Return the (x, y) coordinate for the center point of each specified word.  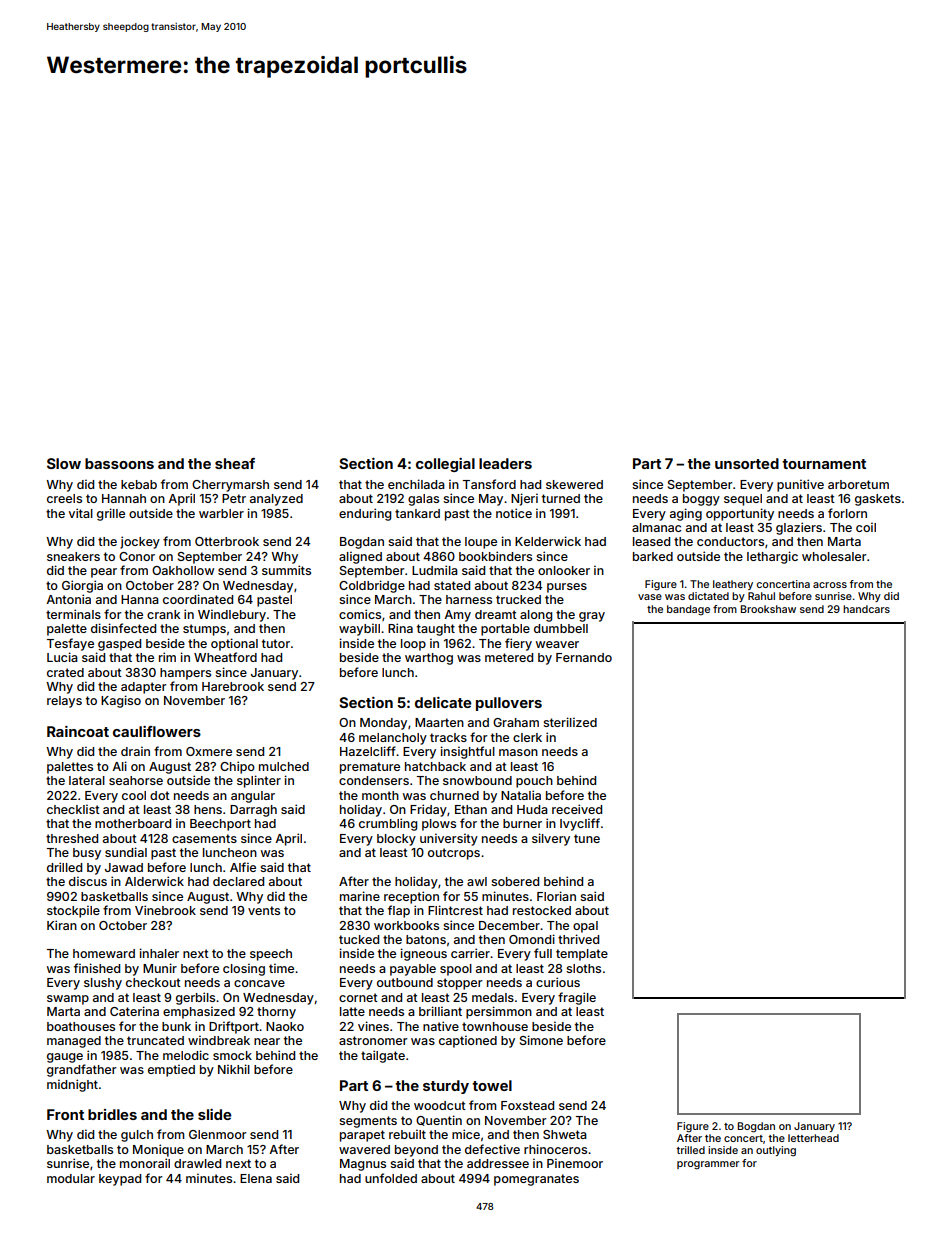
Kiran (62, 925)
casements (204, 838)
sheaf (235, 463)
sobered (515, 881)
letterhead (813, 1138)
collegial (445, 465)
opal (585, 927)
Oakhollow (183, 570)
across (830, 585)
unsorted (747, 463)
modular (71, 1178)
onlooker (564, 570)
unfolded (391, 1178)
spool (456, 970)
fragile (577, 998)
